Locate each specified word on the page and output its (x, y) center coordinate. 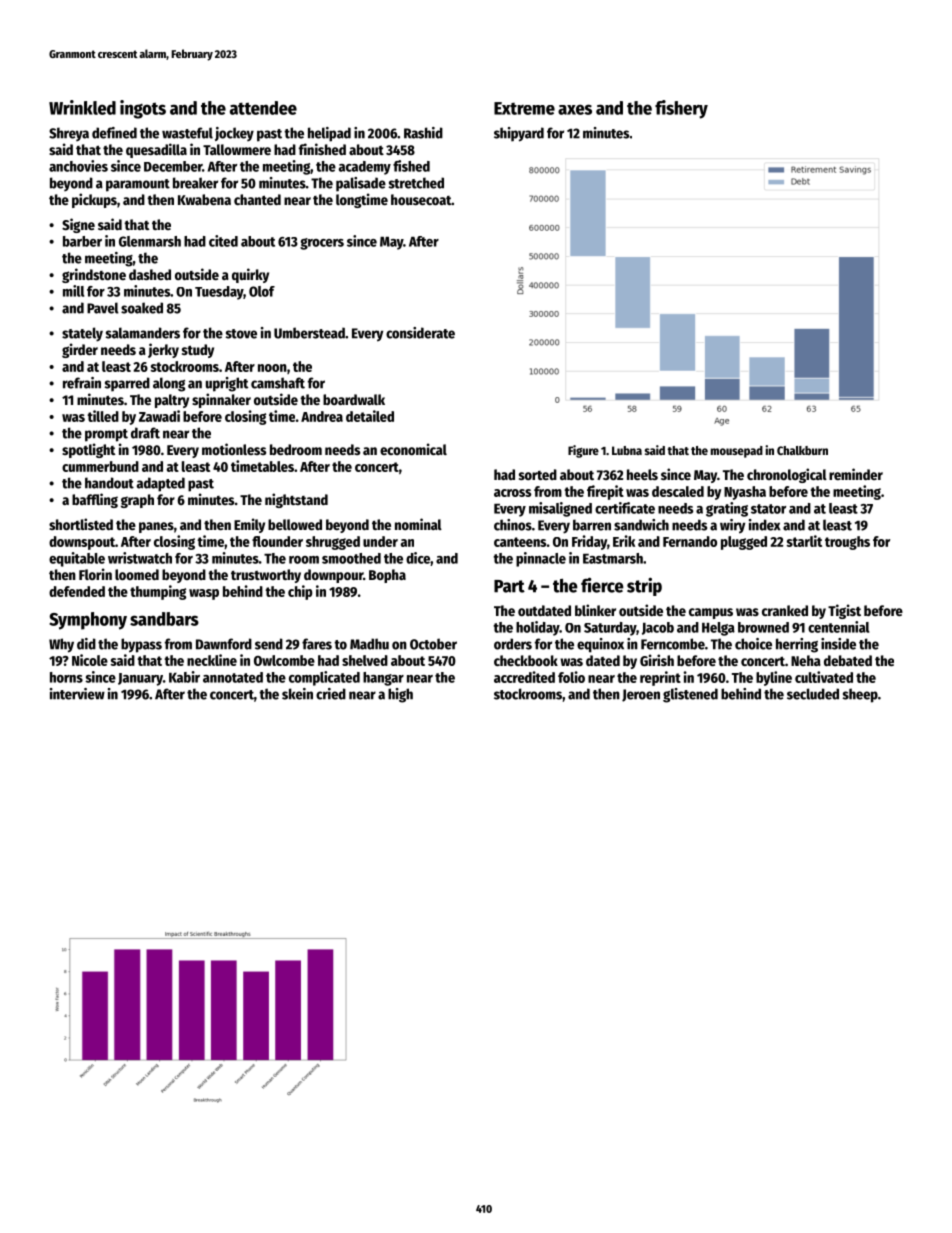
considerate (420, 333)
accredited (524, 677)
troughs (847, 543)
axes (575, 109)
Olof (262, 291)
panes (156, 527)
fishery (681, 109)
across (512, 493)
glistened (690, 695)
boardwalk (354, 399)
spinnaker (221, 400)
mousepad (737, 452)
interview (77, 694)
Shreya (69, 134)
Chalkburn (802, 450)
